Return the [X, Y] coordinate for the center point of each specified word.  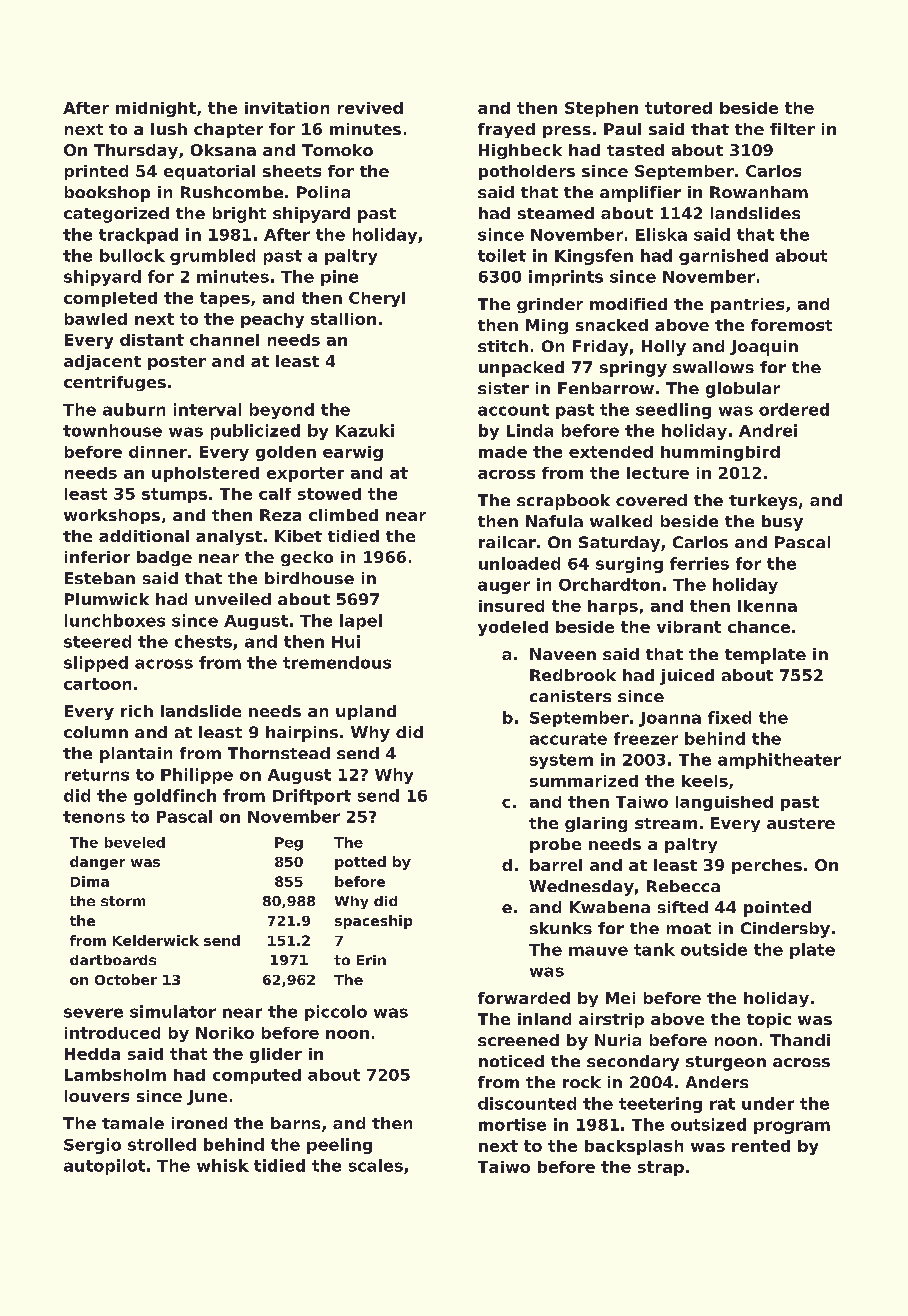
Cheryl [377, 299]
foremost [791, 325]
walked [621, 521]
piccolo [336, 1013]
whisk [223, 1165]
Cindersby [785, 930]
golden [286, 453]
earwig [353, 453]
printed [96, 172]
